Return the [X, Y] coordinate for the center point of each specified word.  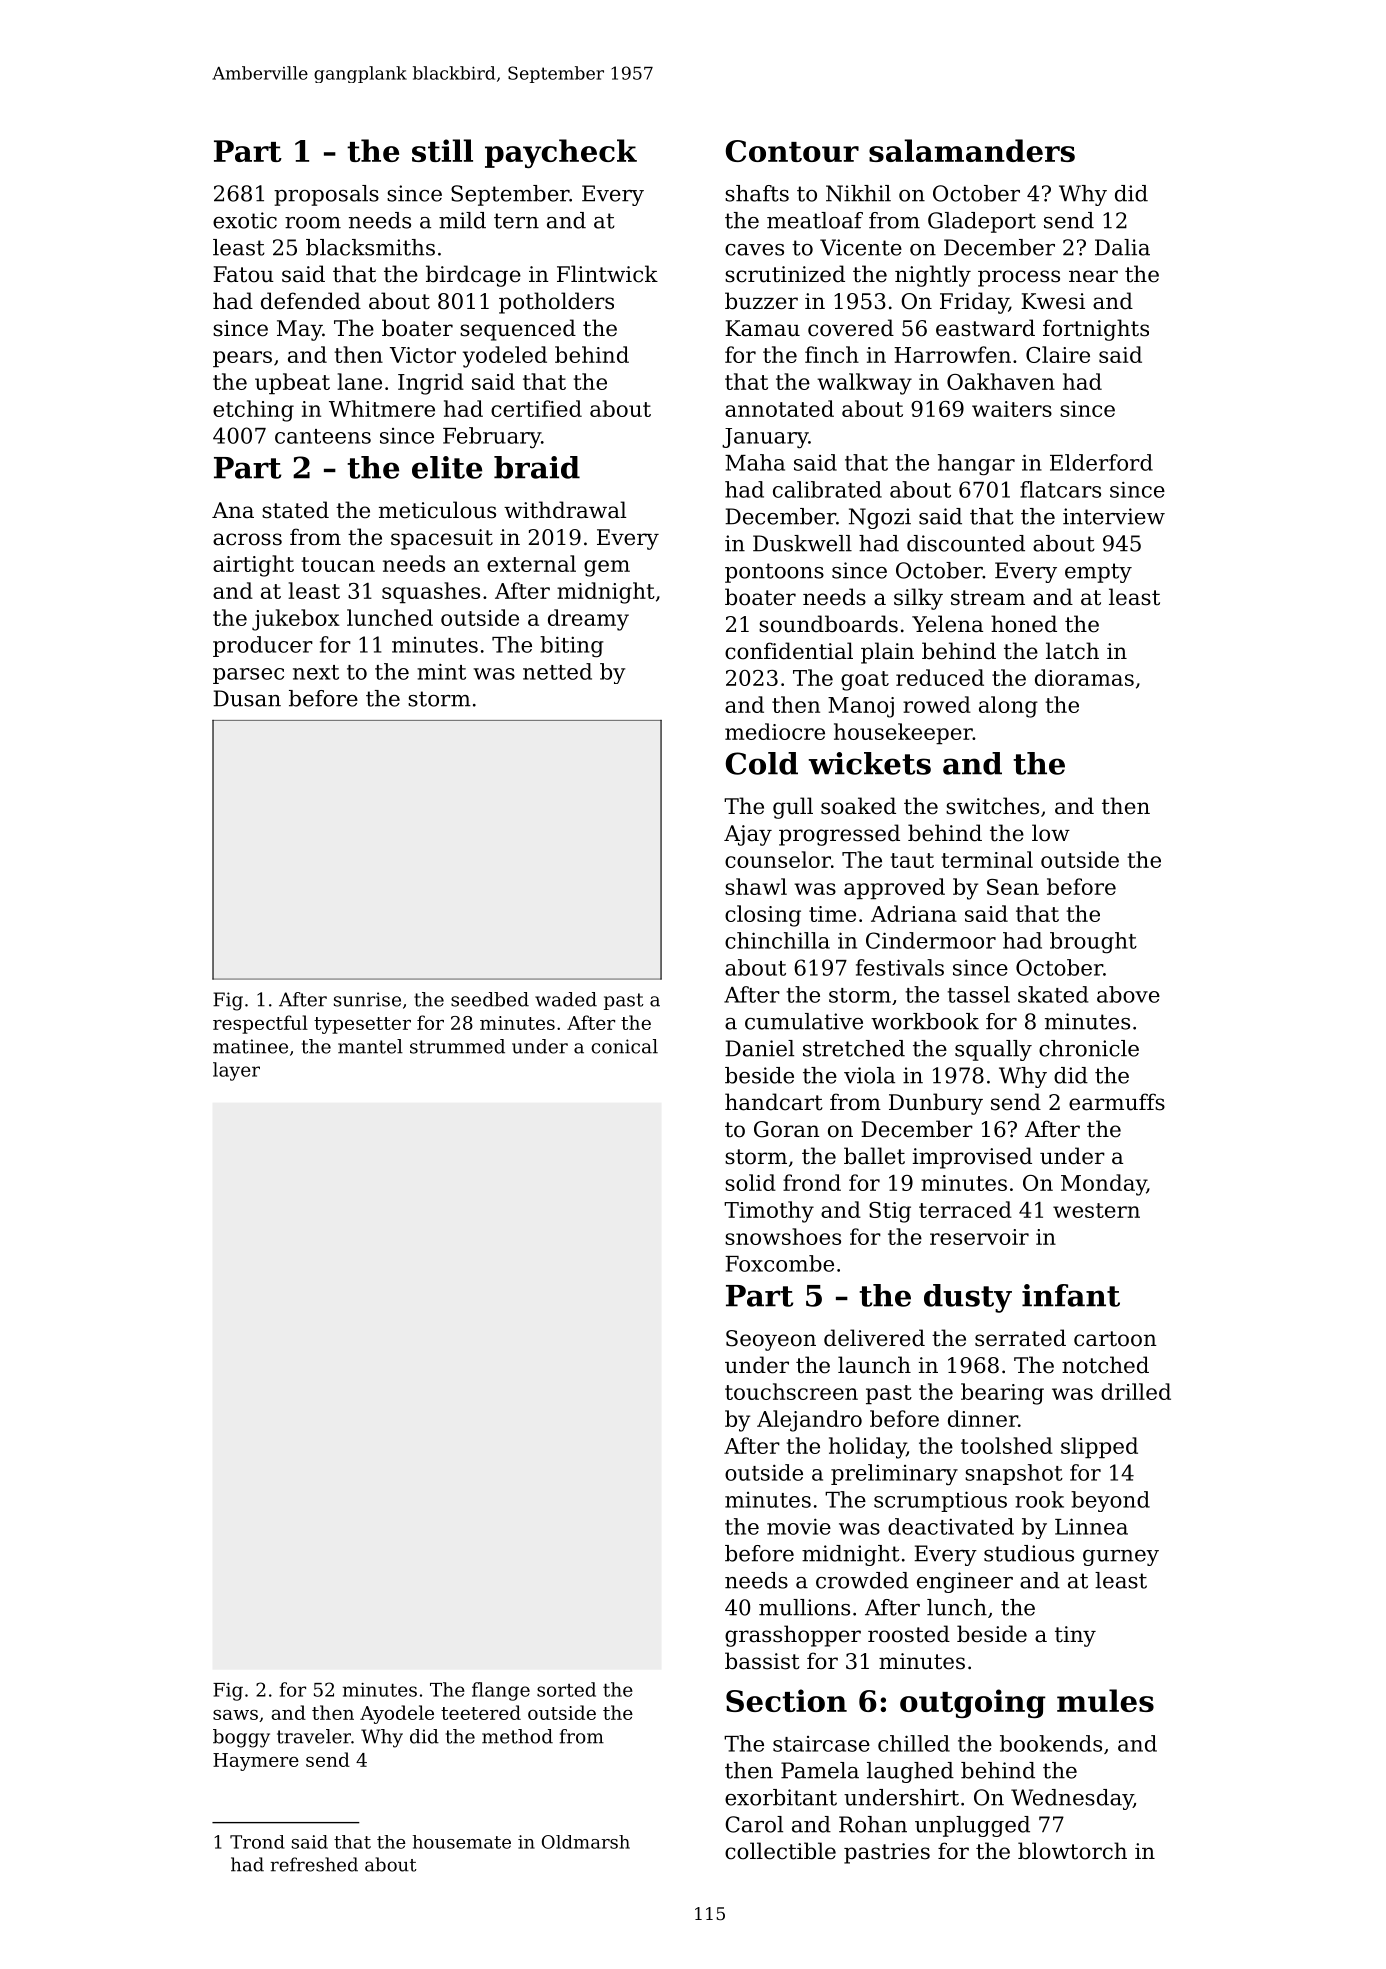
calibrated [827, 489]
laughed [910, 1772]
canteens [323, 436]
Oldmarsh [586, 1842]
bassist [762, 1661]
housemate [462, 1842]
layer [236, 1071]
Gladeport [982, 222]
